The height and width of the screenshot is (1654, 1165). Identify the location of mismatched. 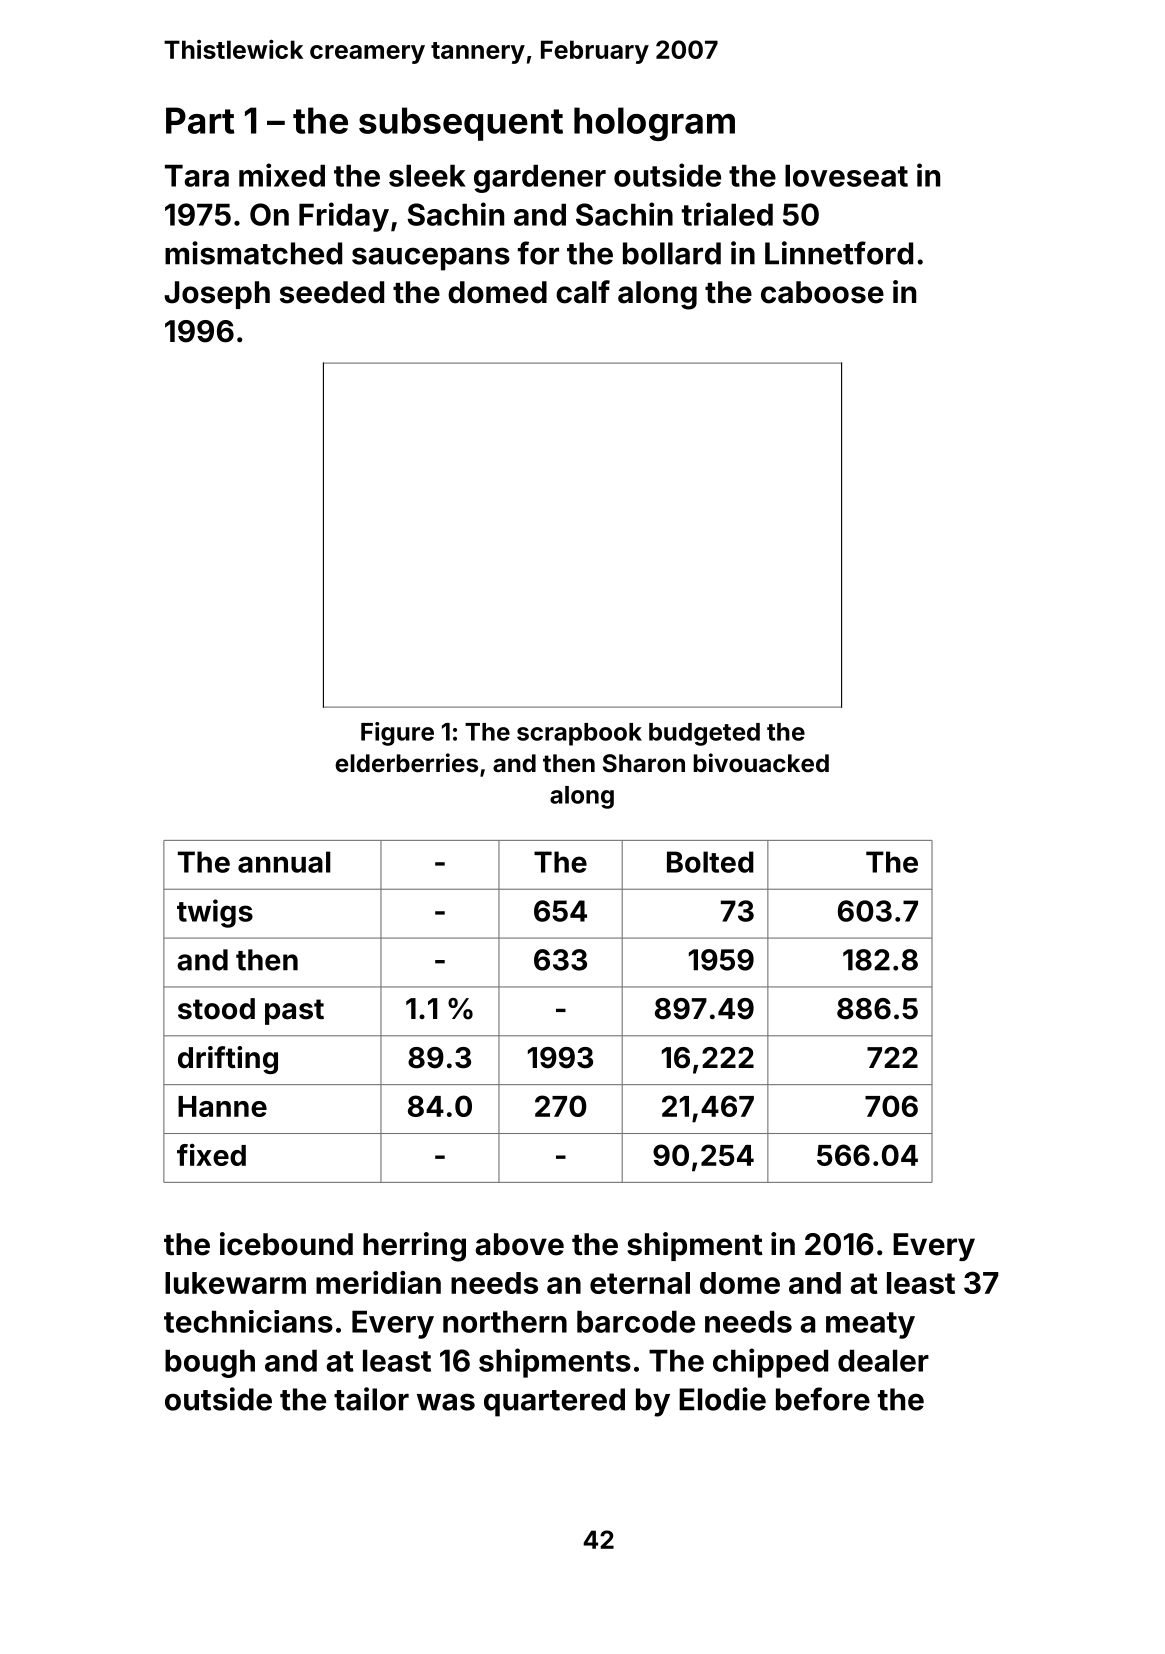
(253, 253).
